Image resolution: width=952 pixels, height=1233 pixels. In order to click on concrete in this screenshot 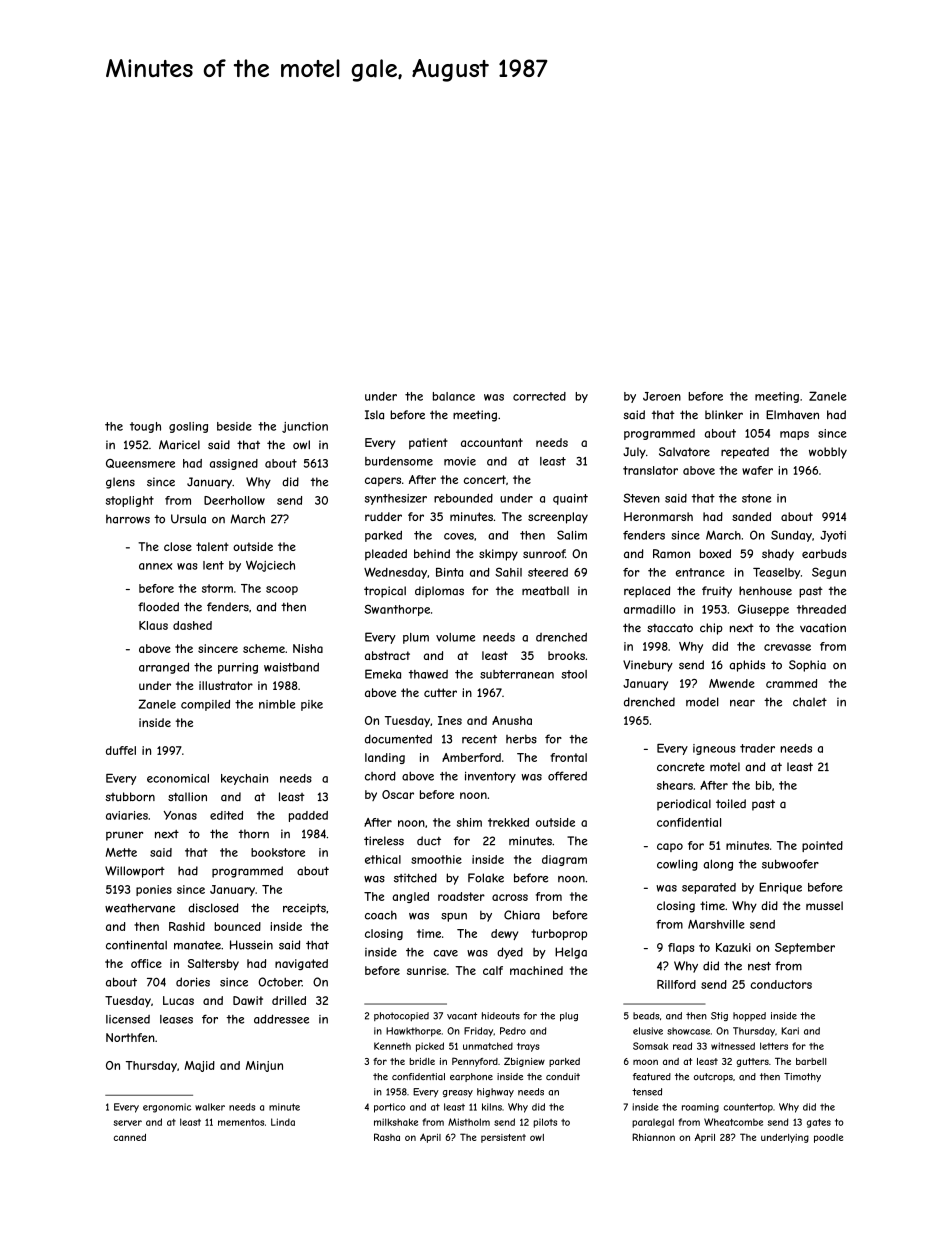, I will do `click(681, 766)`.
